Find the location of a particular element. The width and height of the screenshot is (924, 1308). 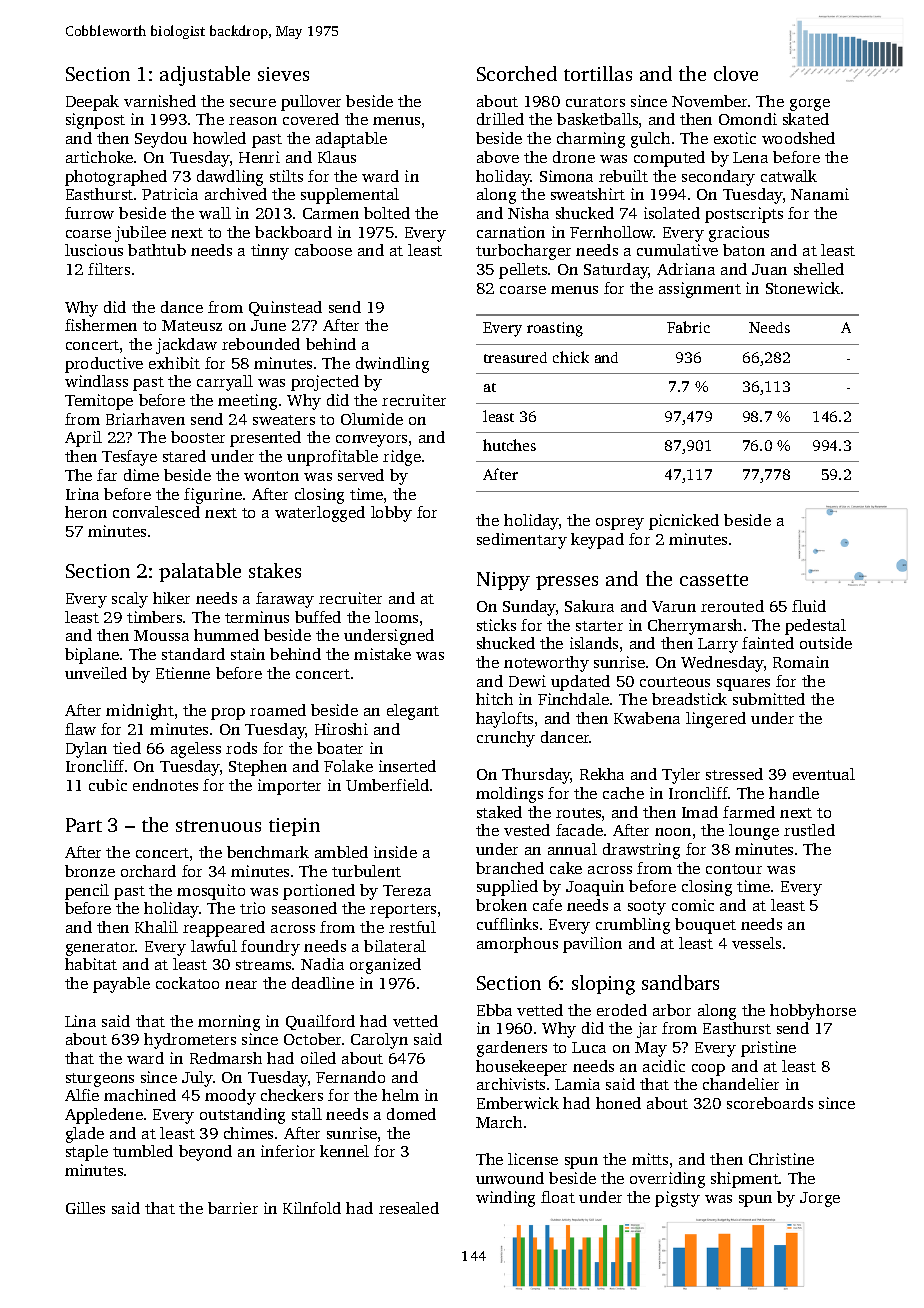

resealed is located at coordinates (409, 1208).
